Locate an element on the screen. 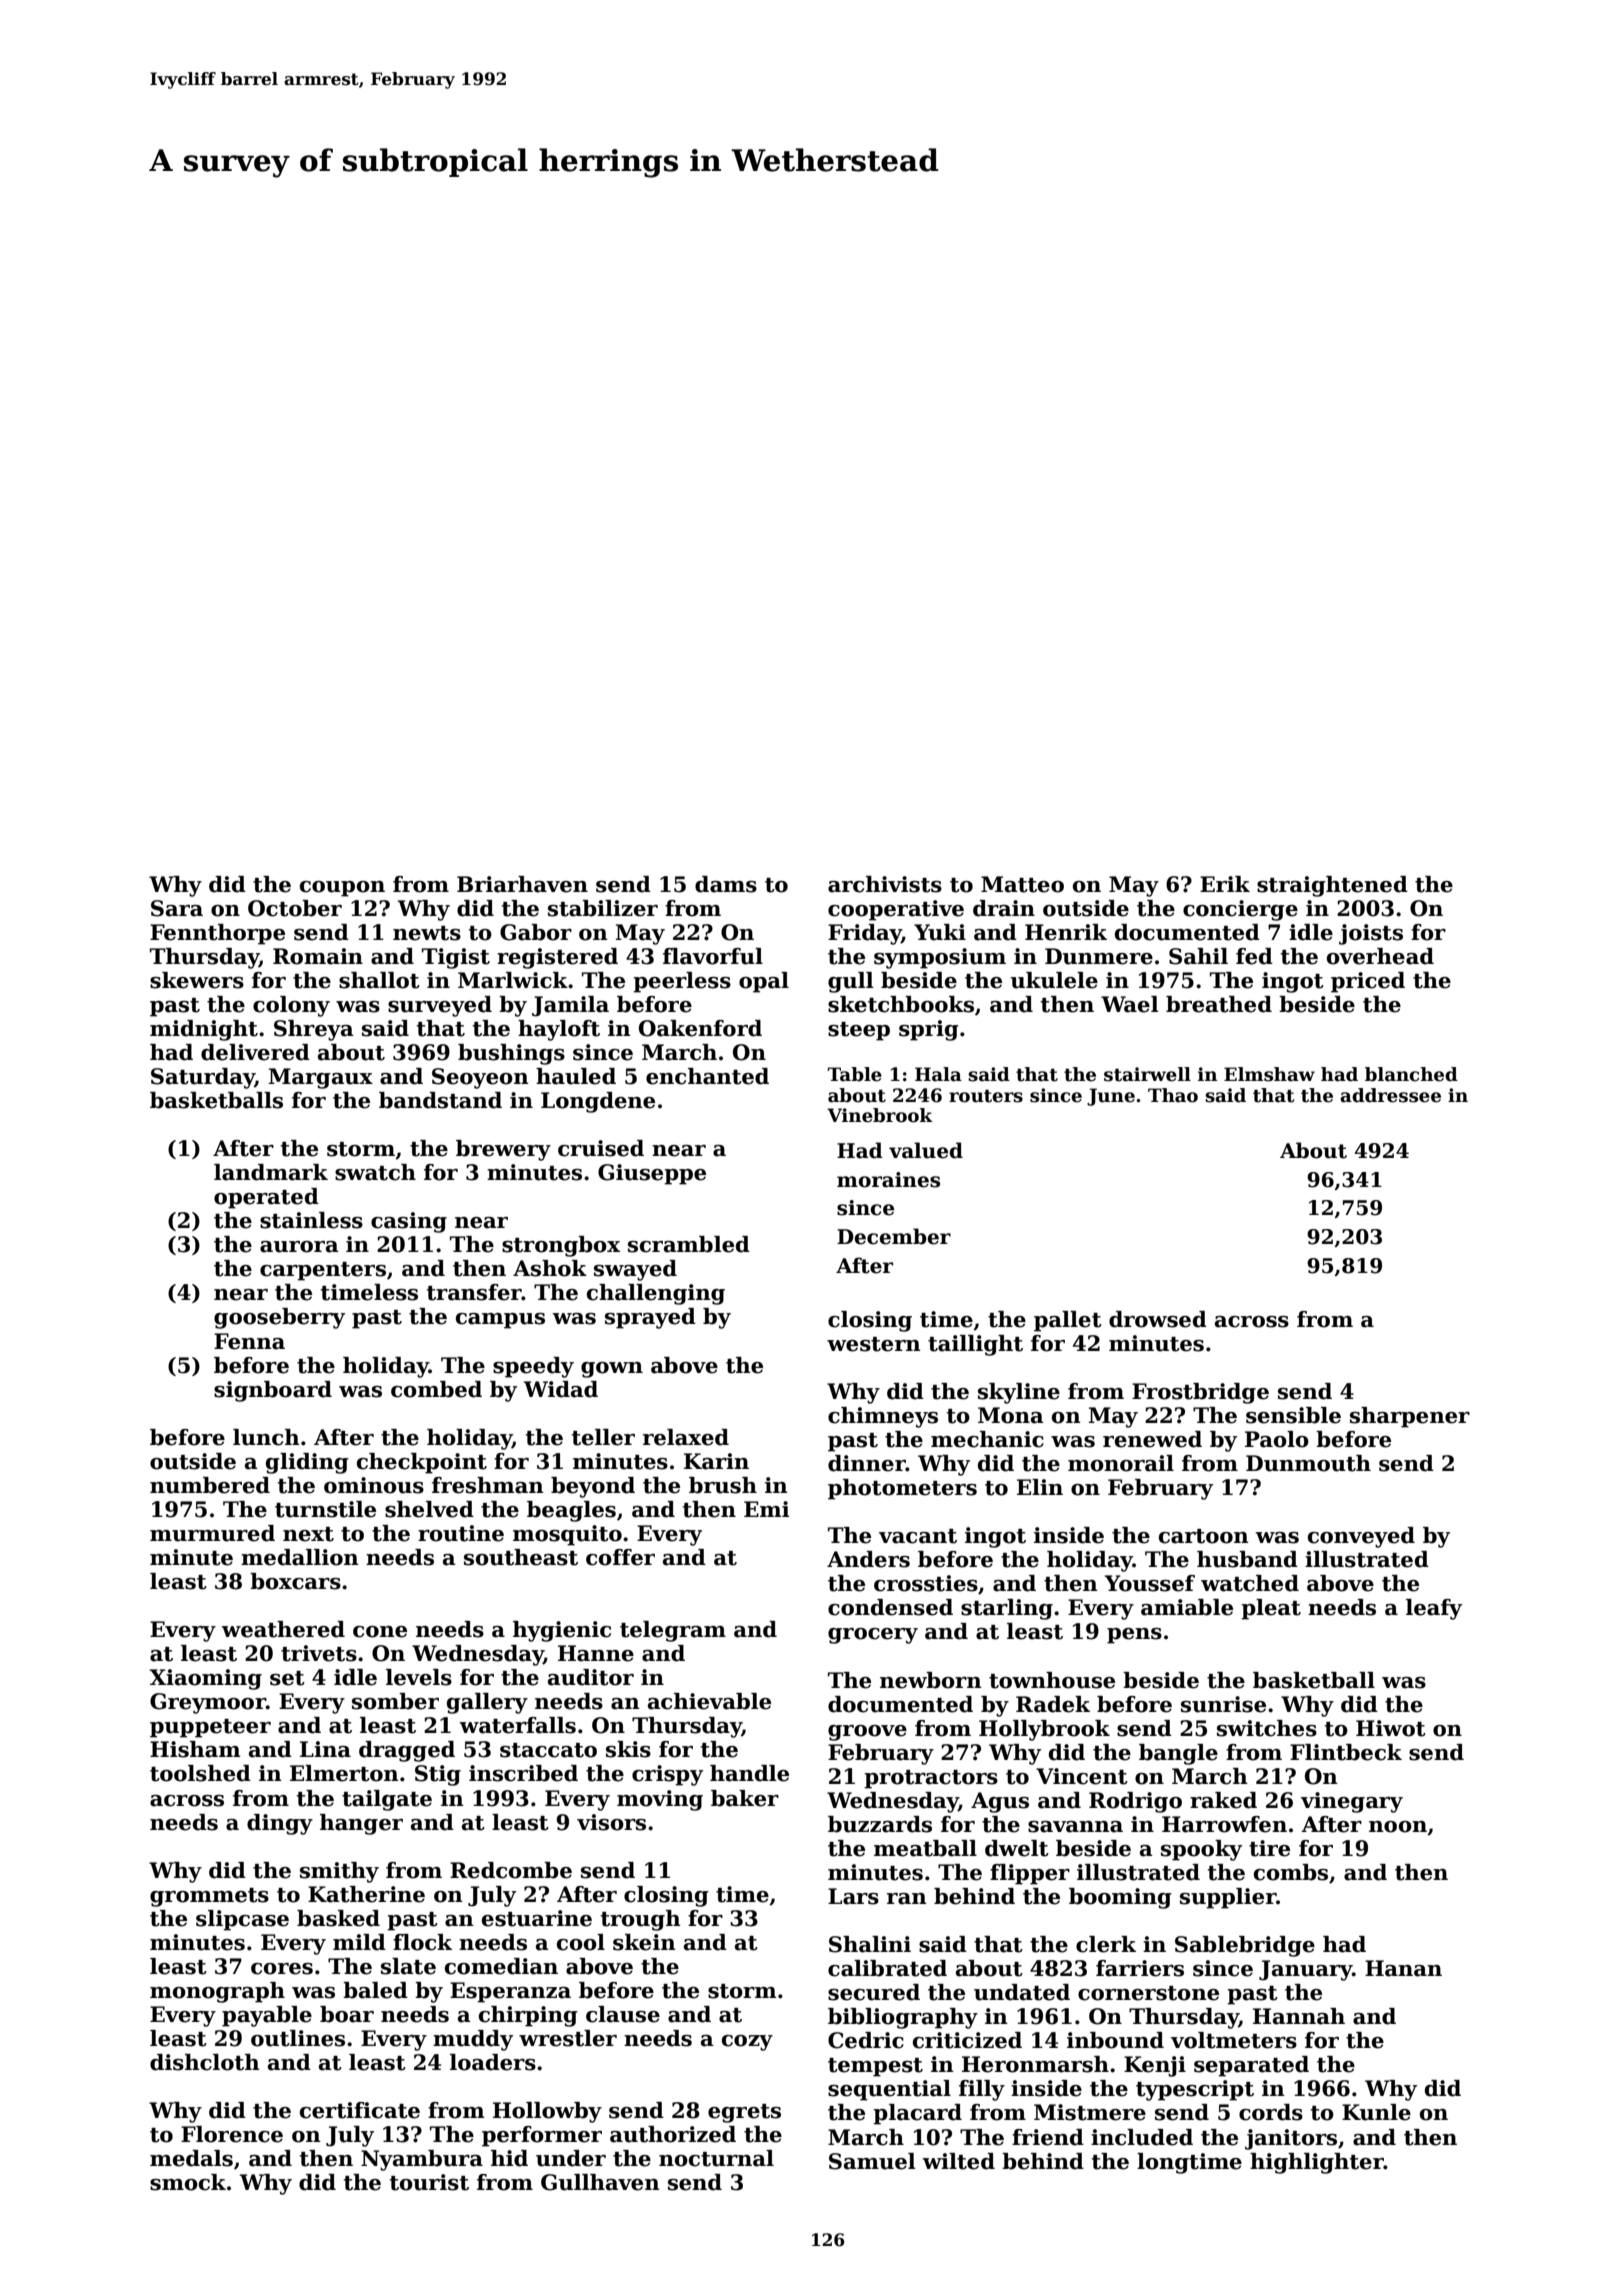  western is located at coordinates (874, 1344).
